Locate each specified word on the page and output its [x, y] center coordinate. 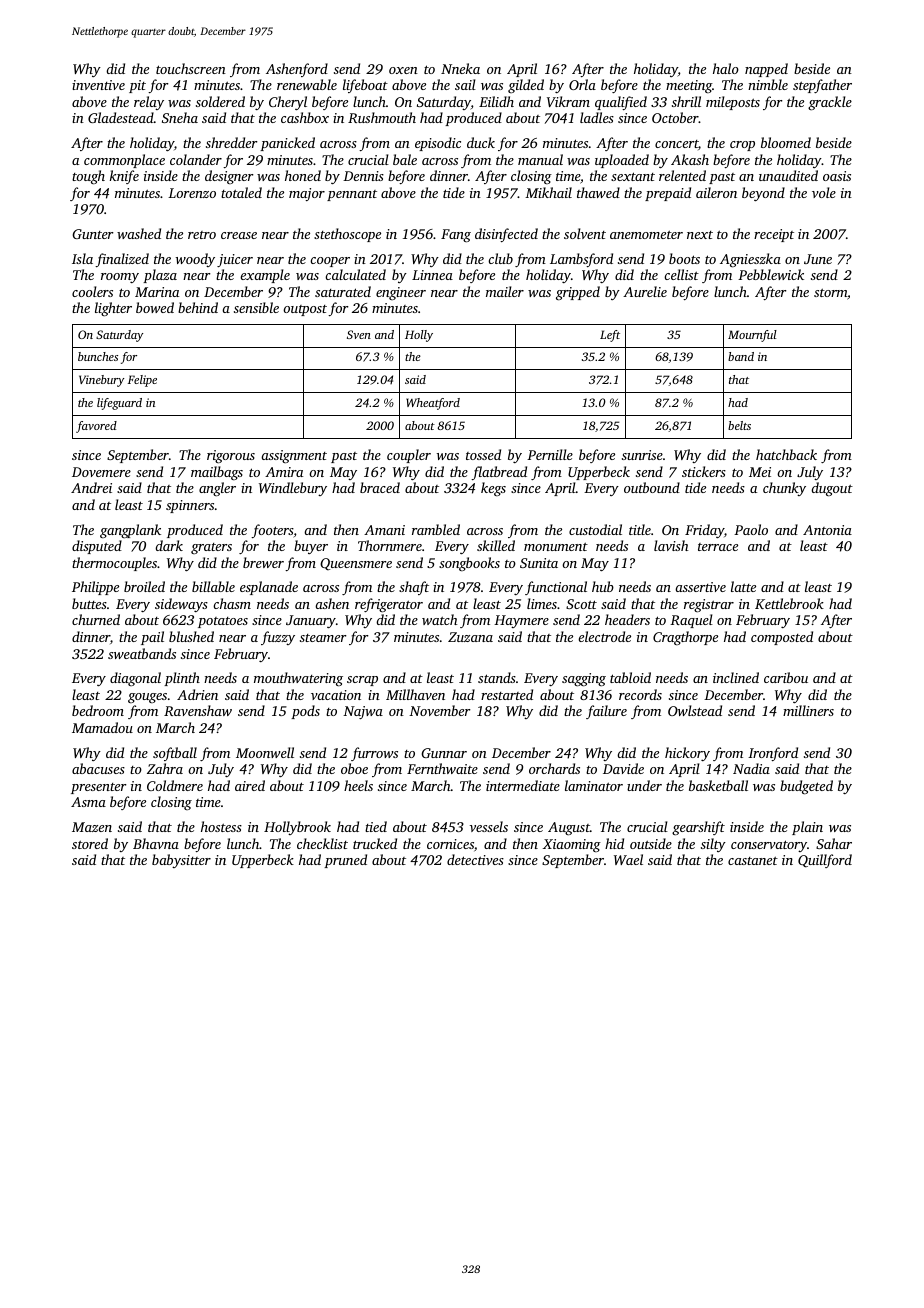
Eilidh [496, 101]
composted [782, 638]
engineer [401, 293]
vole [824, 192]
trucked [375, 843]
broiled [144, 586]
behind [198, 307]
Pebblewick [771, 274]
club [500, 258]
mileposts [733, 103]
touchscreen [191, 68]
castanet [753, 860]
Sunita [539, 563]
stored [90, 843]
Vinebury [101, 381]
